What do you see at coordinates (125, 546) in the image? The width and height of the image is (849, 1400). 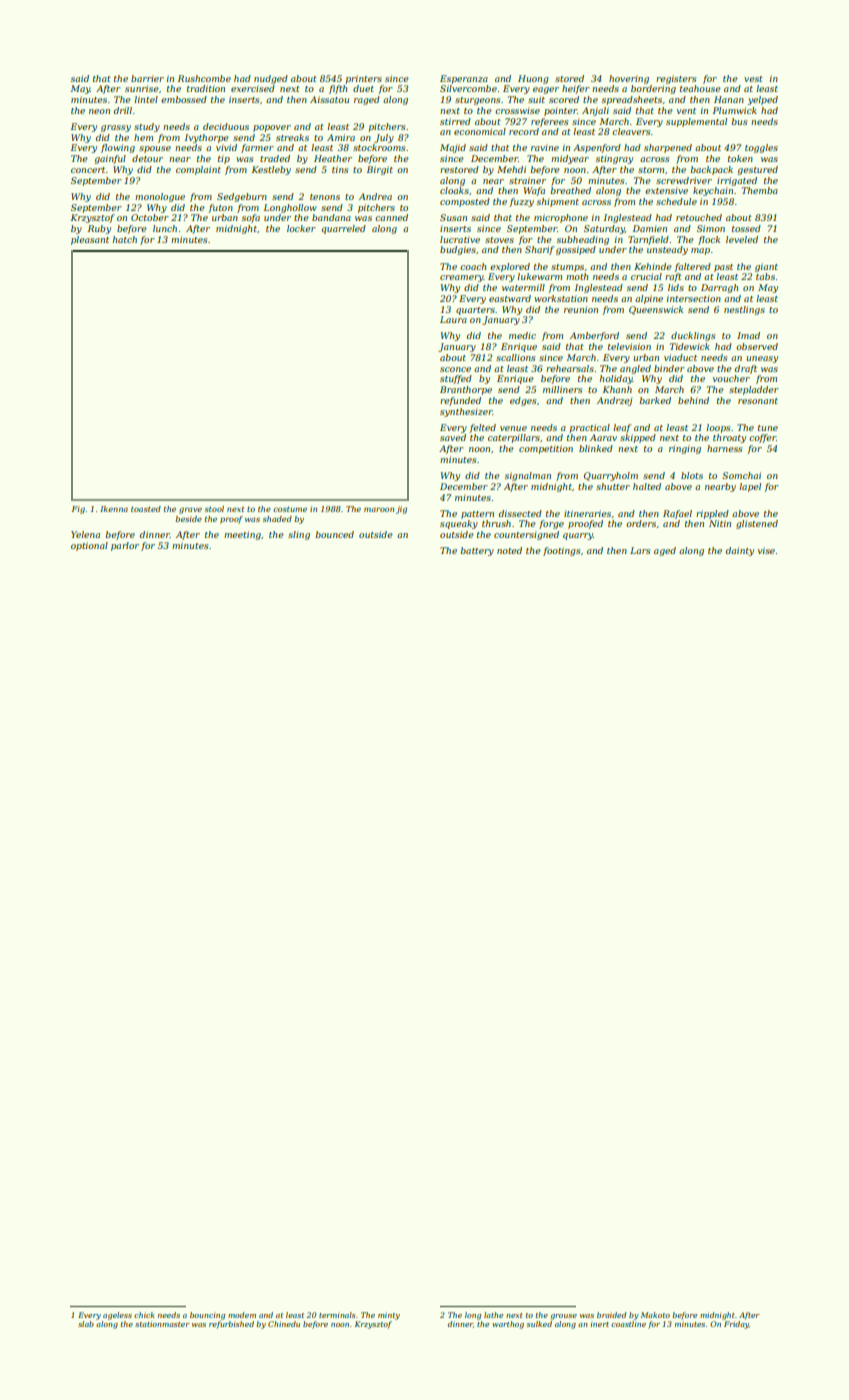 I see `parlor` at bounding box center [125, 546].
